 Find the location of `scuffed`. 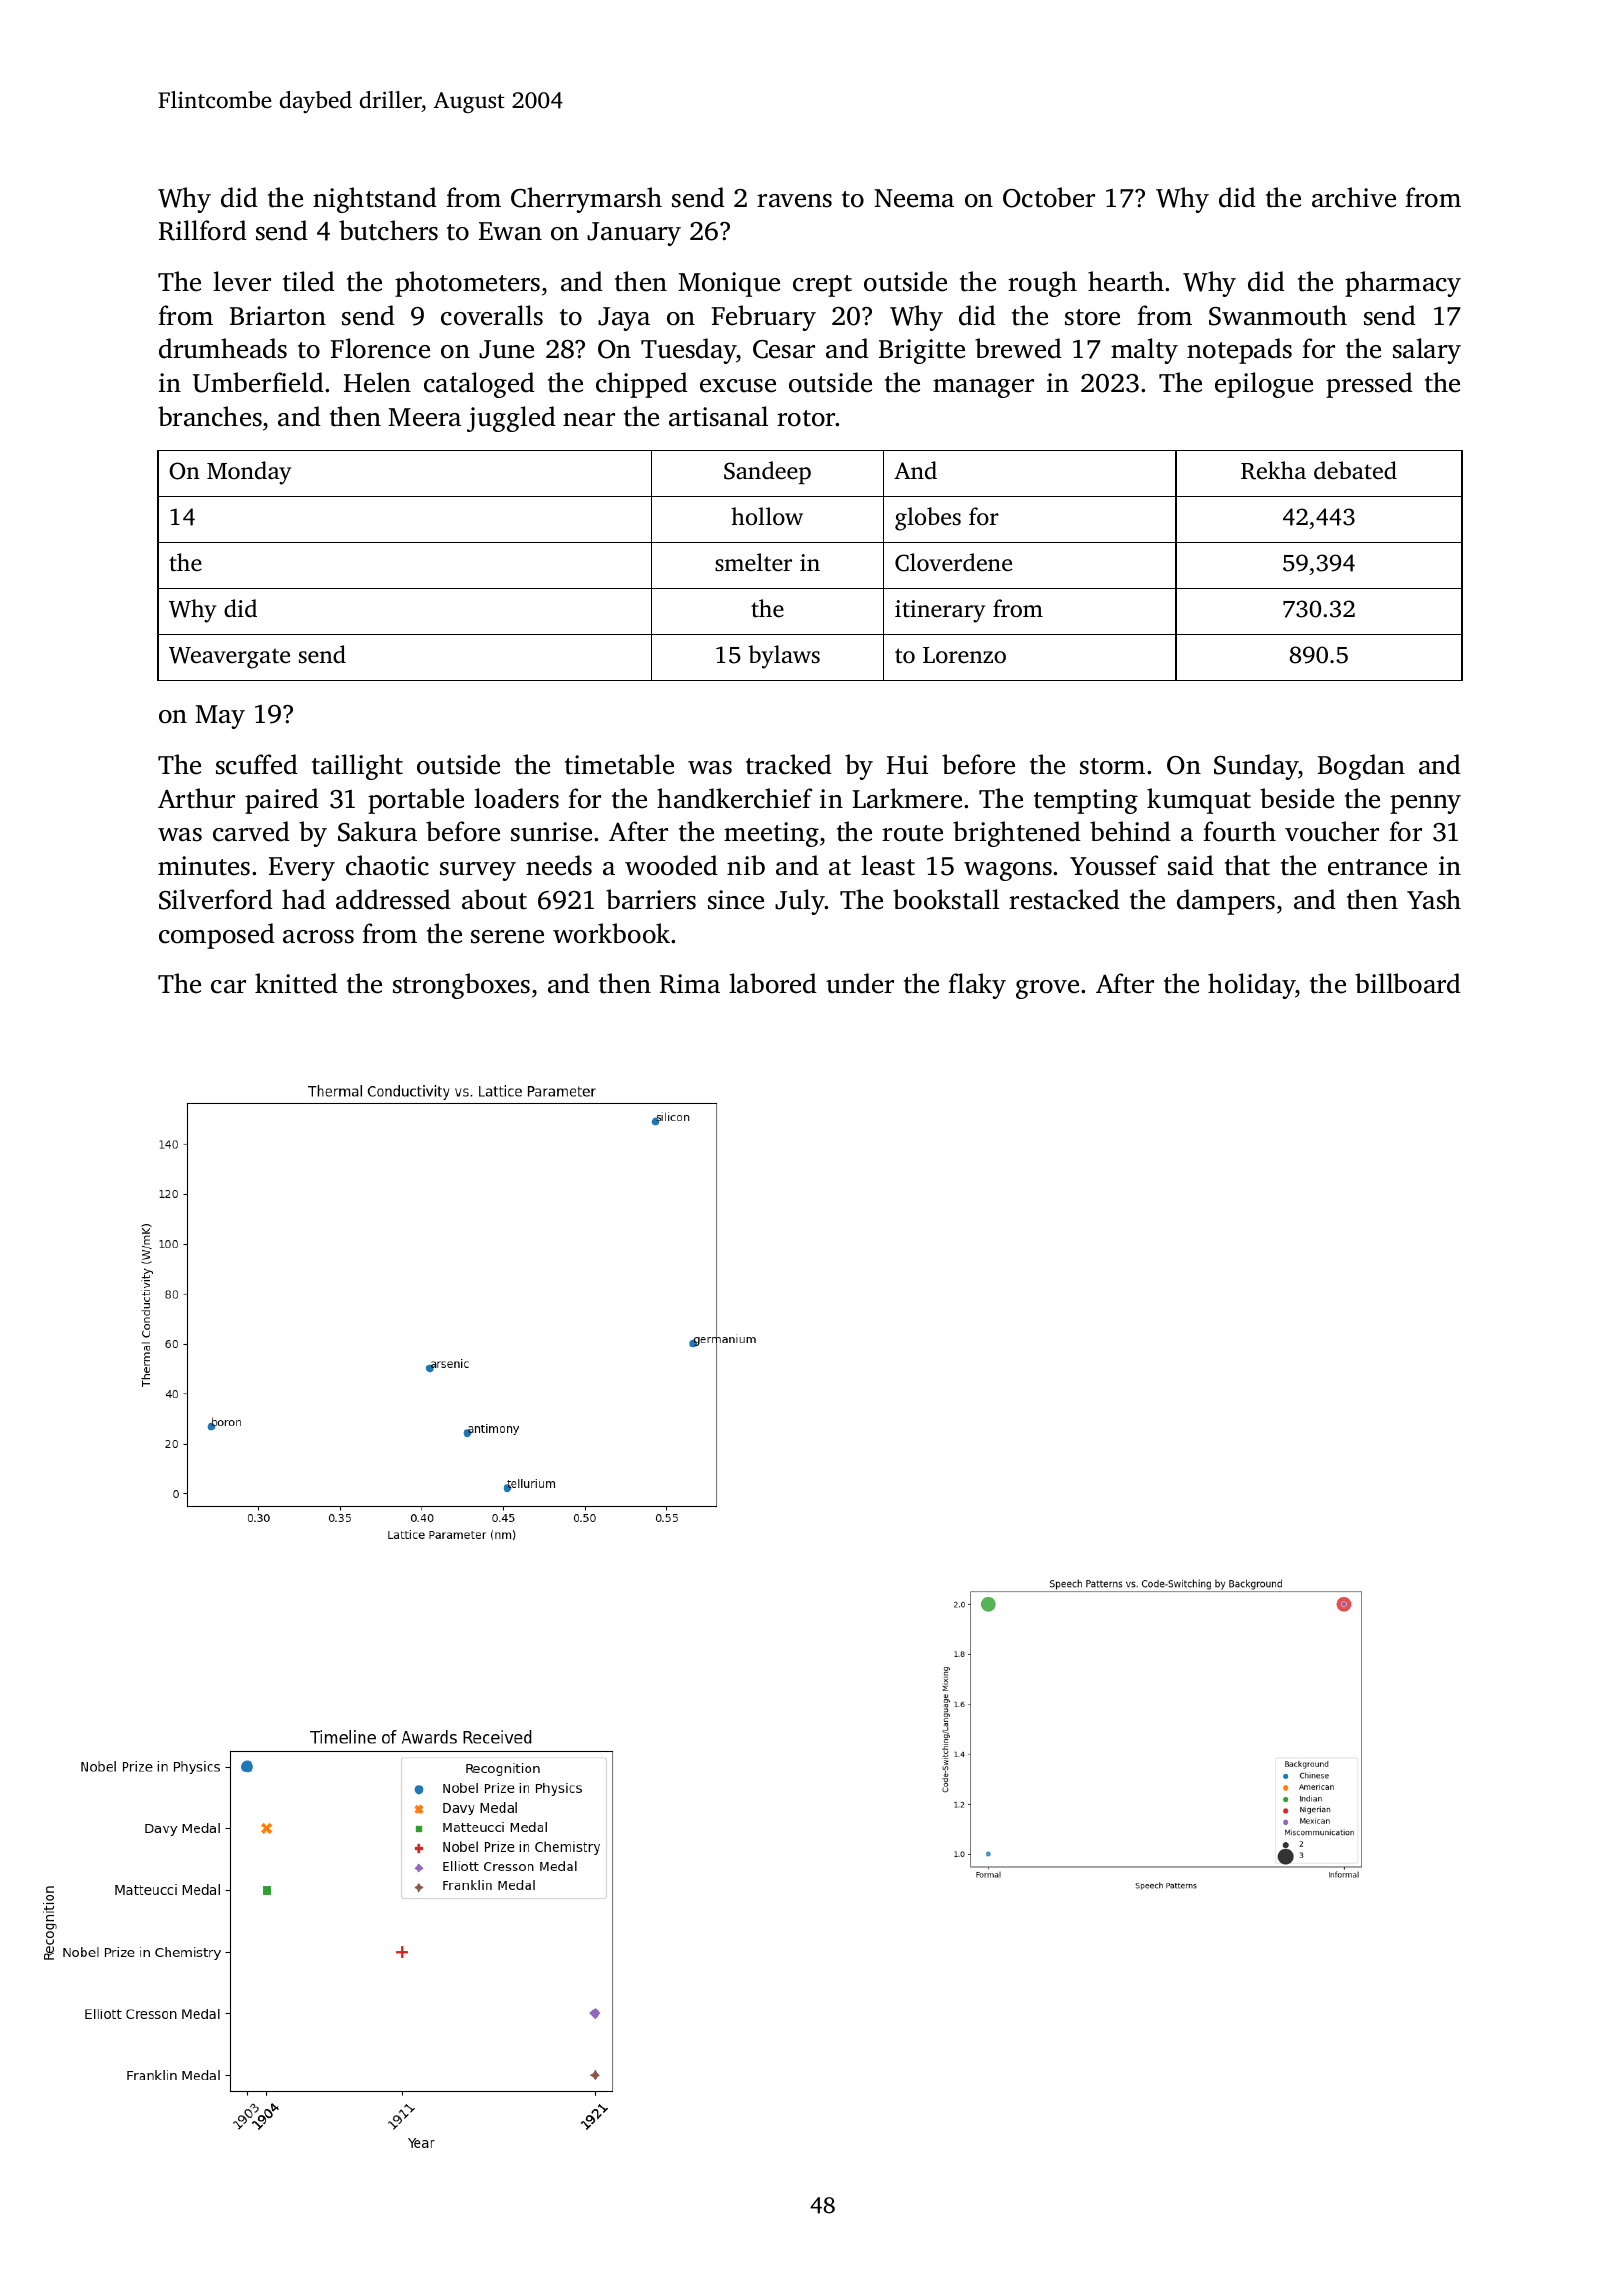

scuffed is located at coordinates (257, 764).
